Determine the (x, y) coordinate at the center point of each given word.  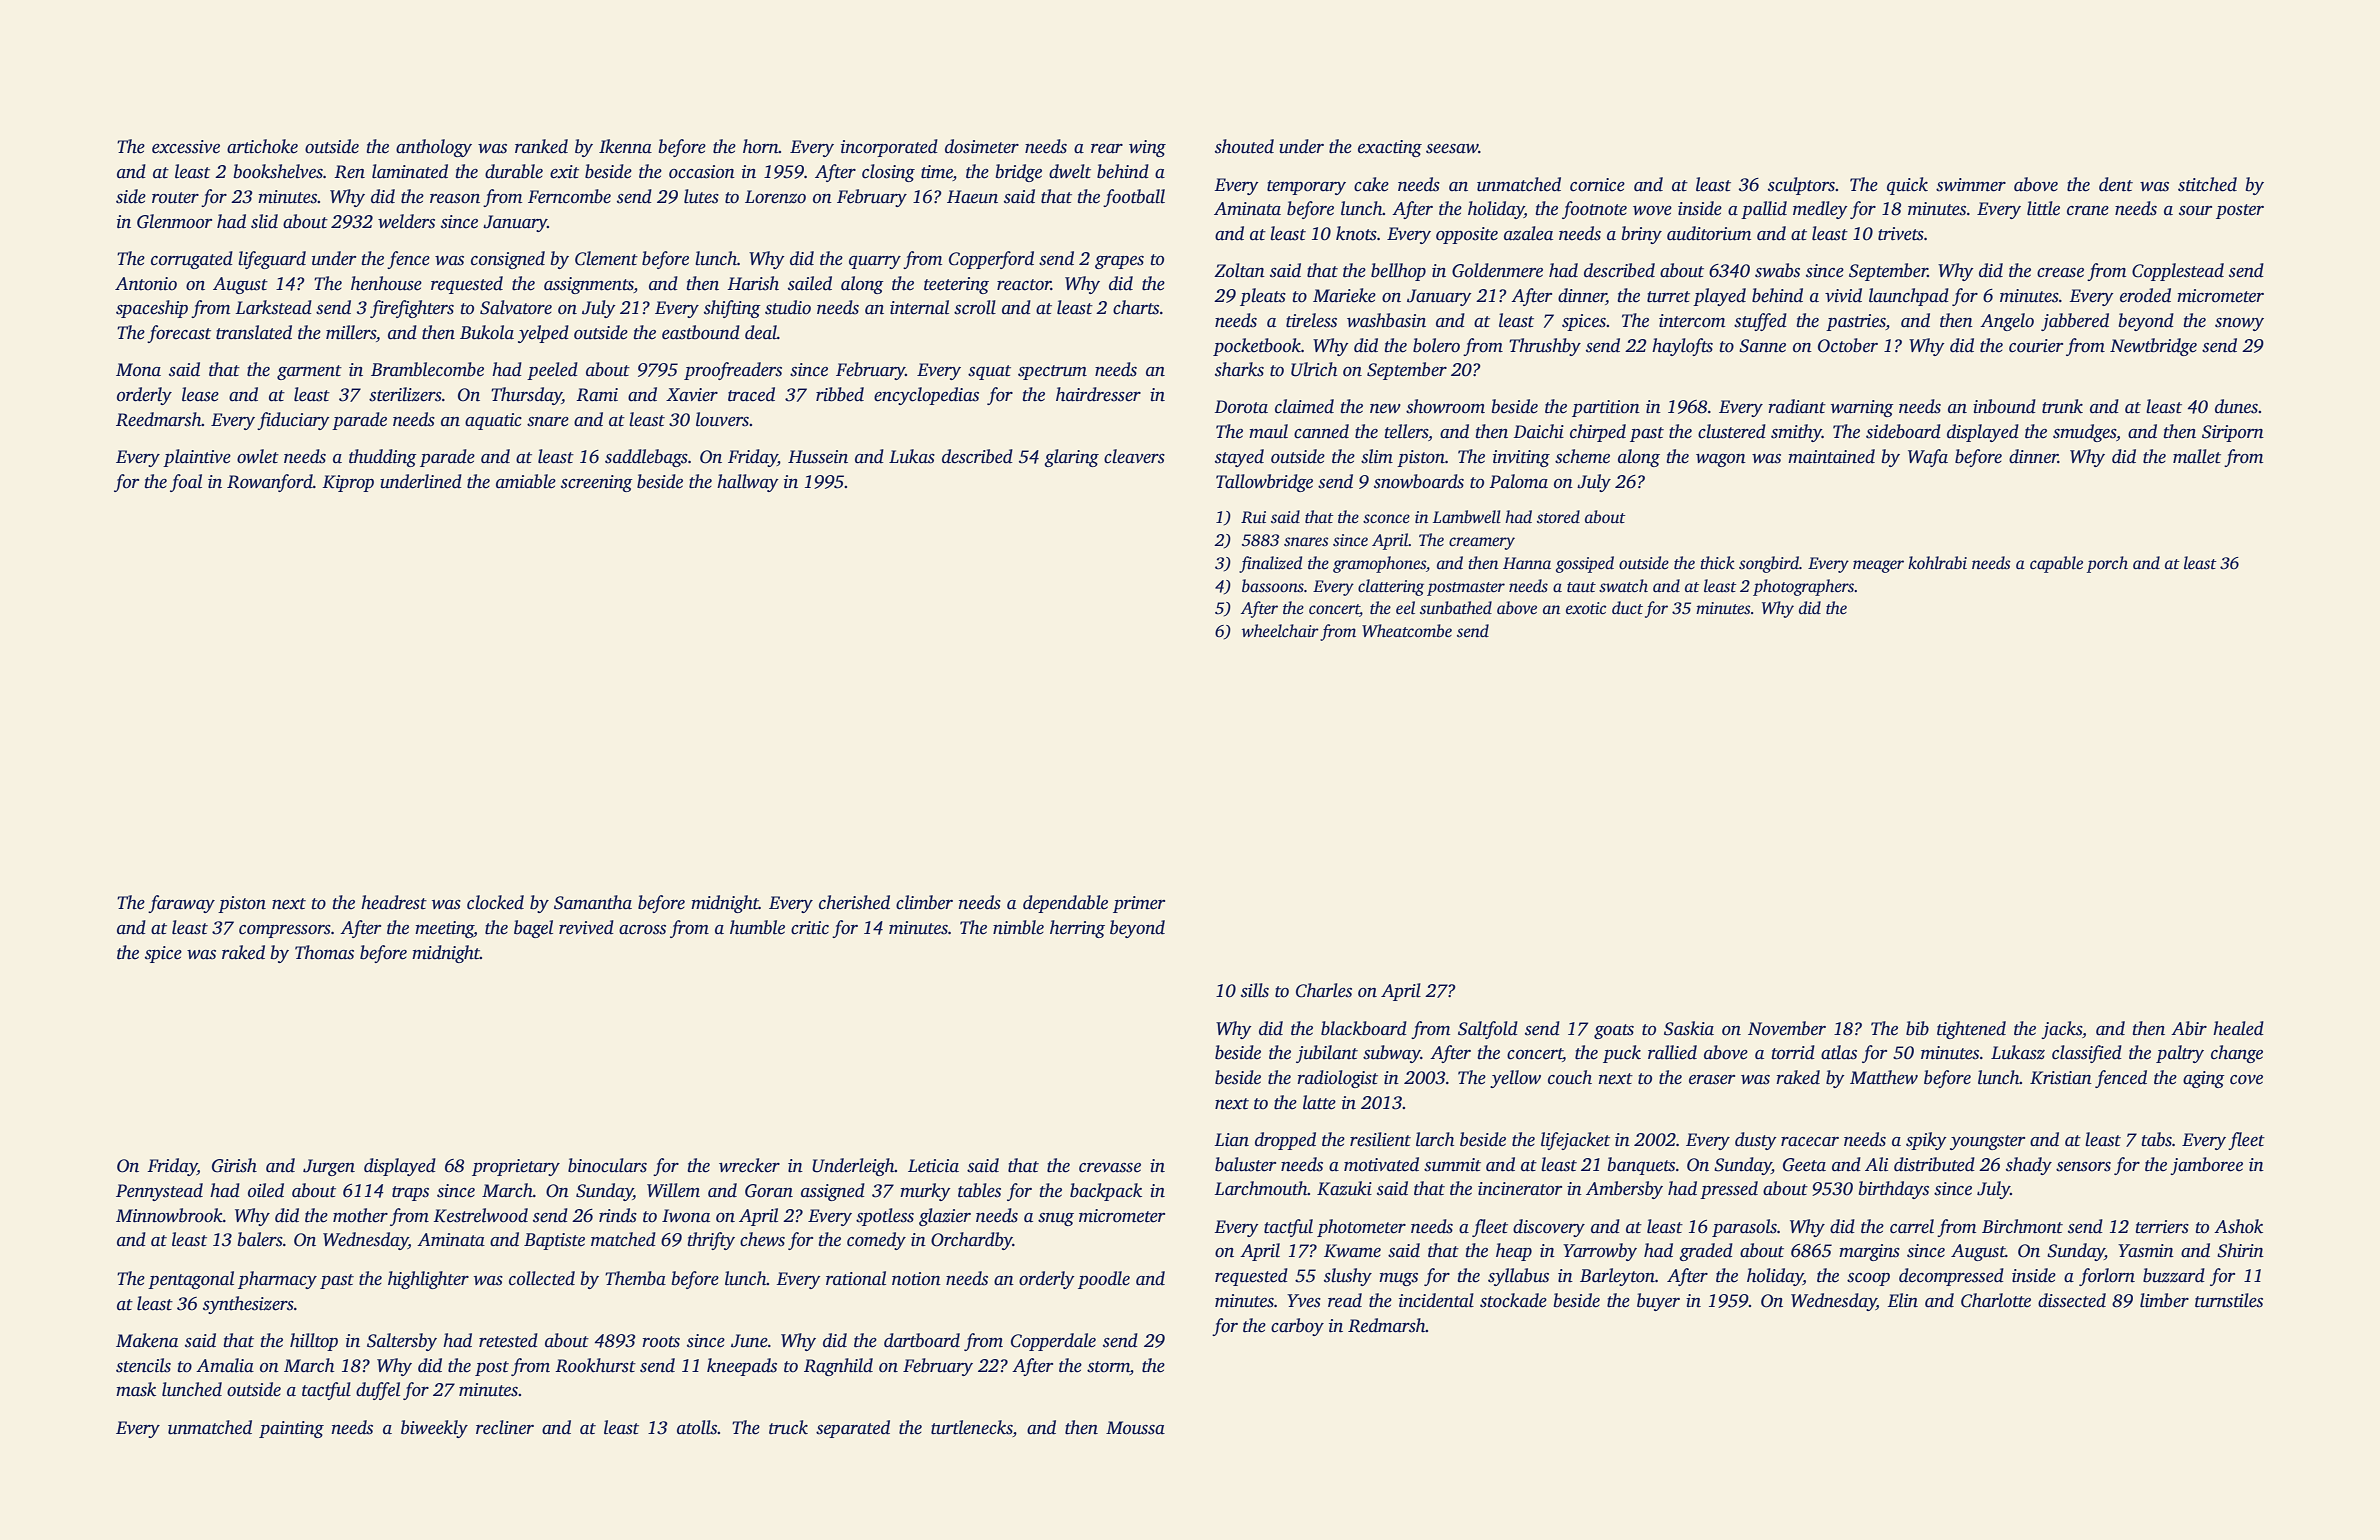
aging (2204, 1079)
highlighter (428, 1280)
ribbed (840, 394)
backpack (1106, 1192)
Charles (1324, 990)
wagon (1721, 460)
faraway (181, 904)
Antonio (146, 284)
